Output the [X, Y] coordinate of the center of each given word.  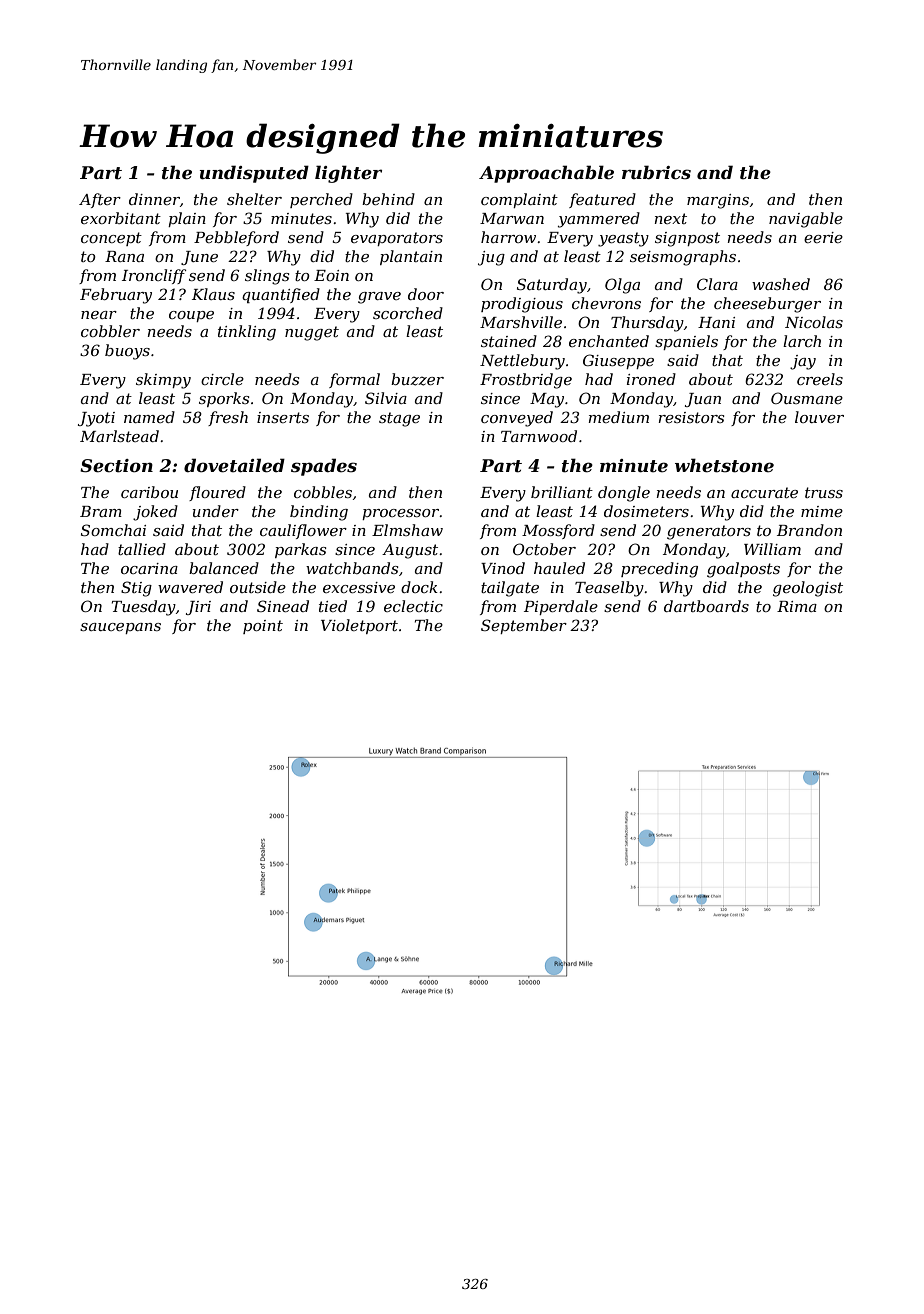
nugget [312, 333]
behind [388, 199]
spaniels [686, 342]
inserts [283, 417]
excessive [359, 587]
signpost [687, 239]
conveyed [517, 419]
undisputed [254, 174]
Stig [136, 589]
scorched [408, 313]
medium [618, 417]
